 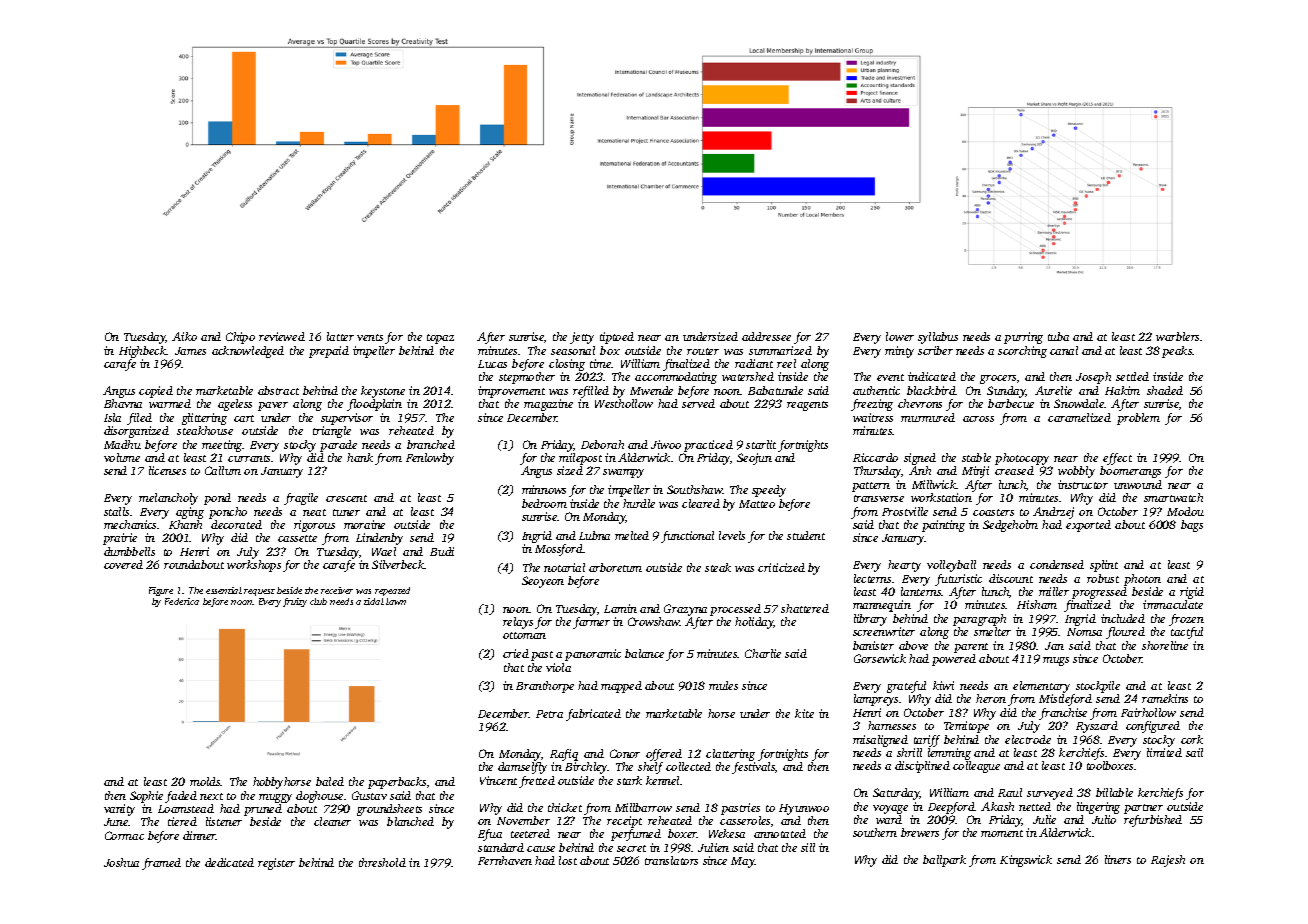 I want to click on molds, so click(x=205, y=781).
